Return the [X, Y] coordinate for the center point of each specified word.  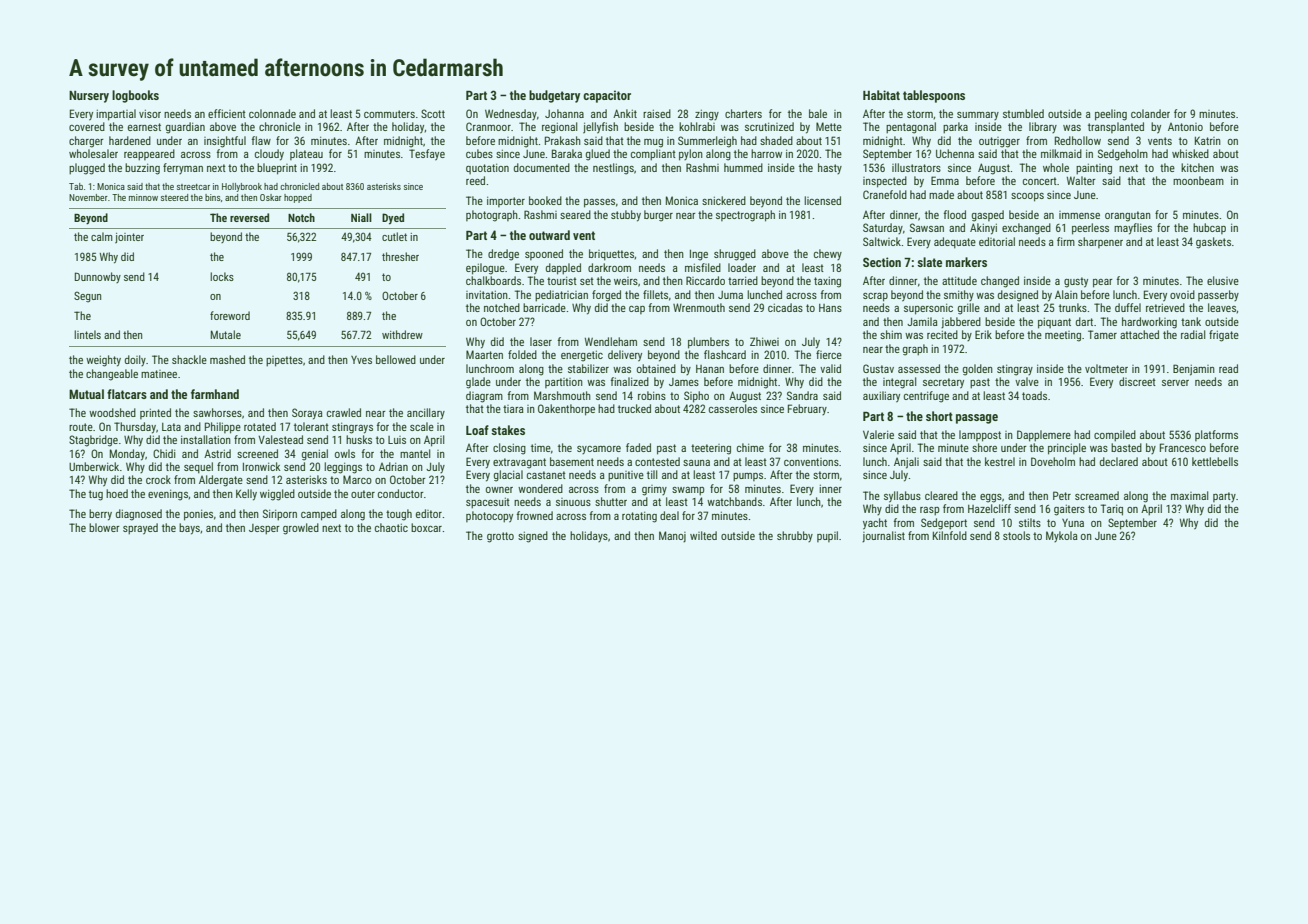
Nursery [89, 97]
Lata [171, 427]
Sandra [802, 395]
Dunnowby [98, 277]
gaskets [1213, 243]
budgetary [554, 96]
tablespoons [934, 96]
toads [1034, 395]
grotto [500, 537]
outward [549, 235]
